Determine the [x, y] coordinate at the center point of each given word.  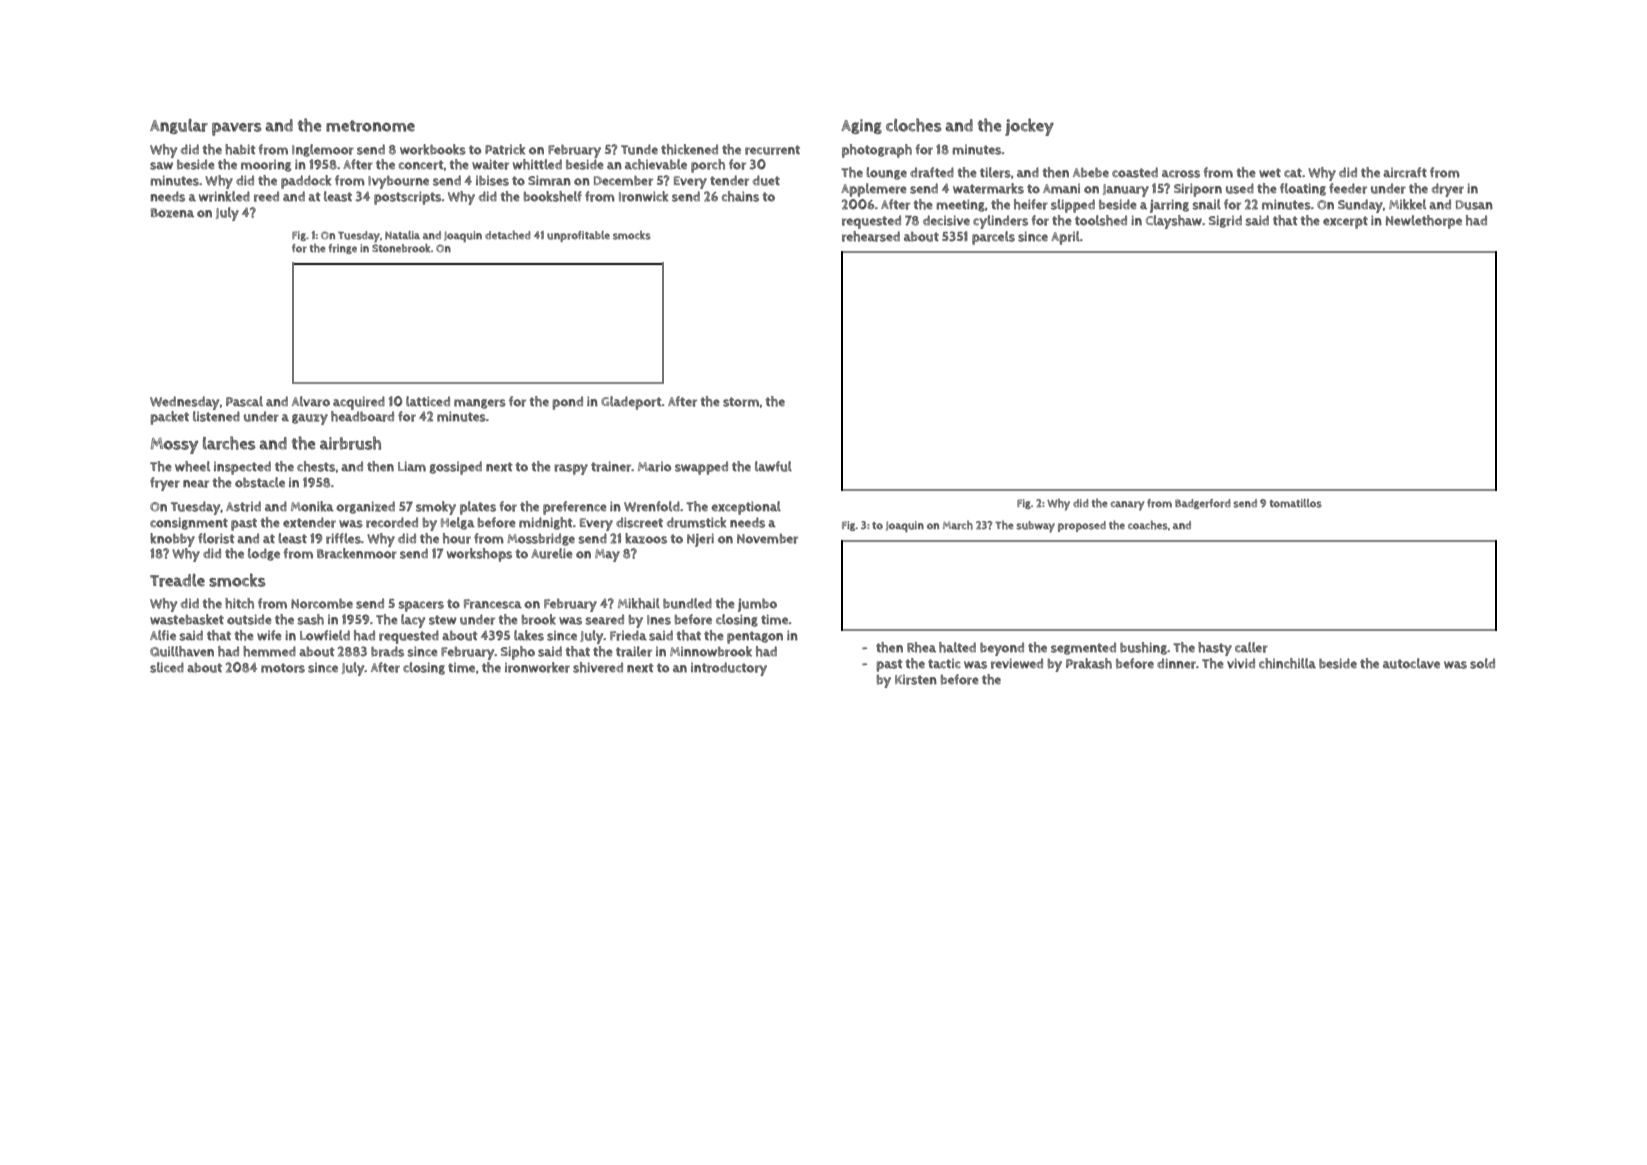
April [1065, 238]
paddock [306, 182]
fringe [342, 249]
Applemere [874, 190]
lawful [773, 466]
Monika [312, 506]
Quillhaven [182, 651]
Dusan [1474, 205]
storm [741, 402]
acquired [359, 403]
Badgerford [1202, 504]
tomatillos [1296, 503]
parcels [993, 238]
